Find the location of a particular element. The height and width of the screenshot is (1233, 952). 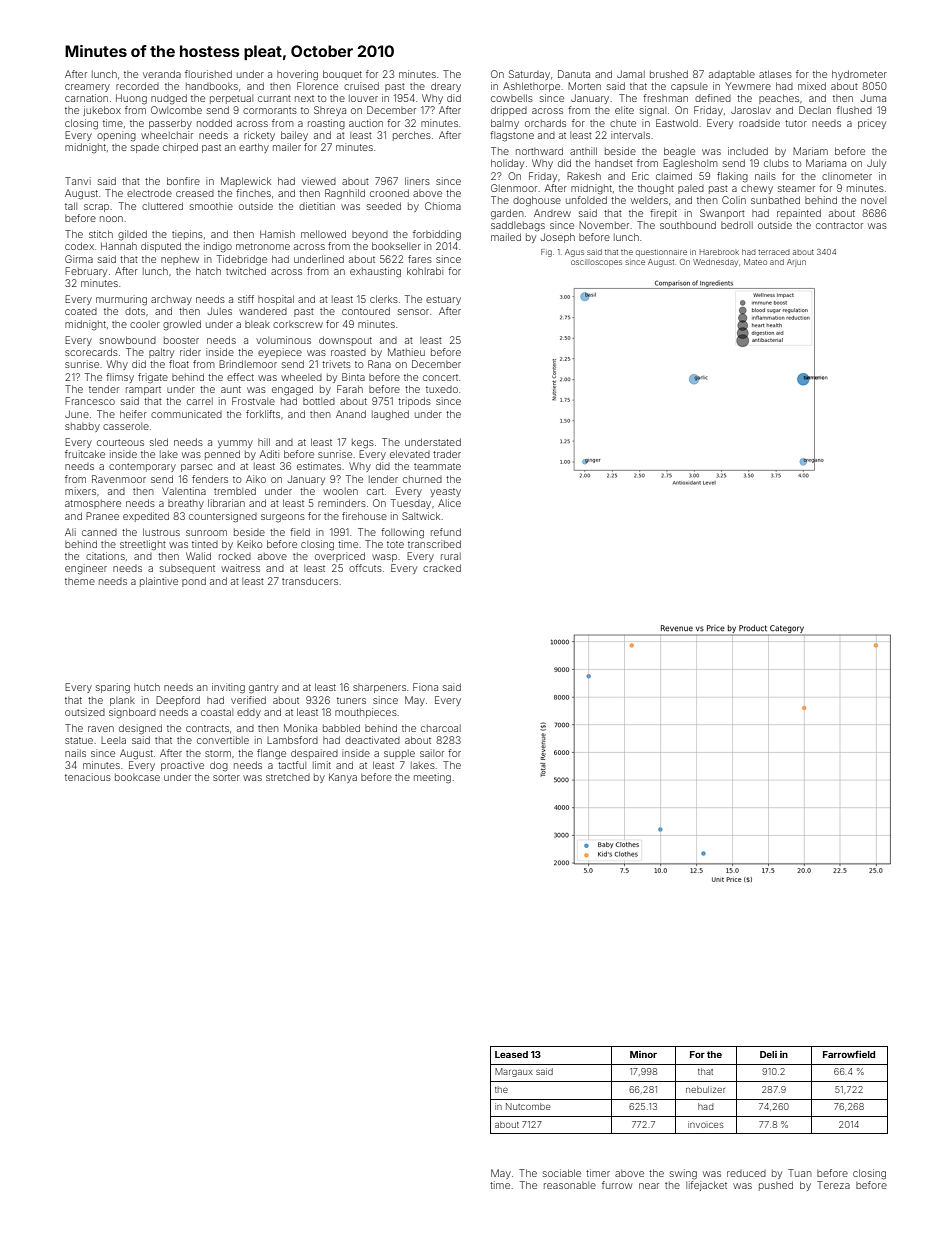

Mateo is located at coordinates (755, 262).
